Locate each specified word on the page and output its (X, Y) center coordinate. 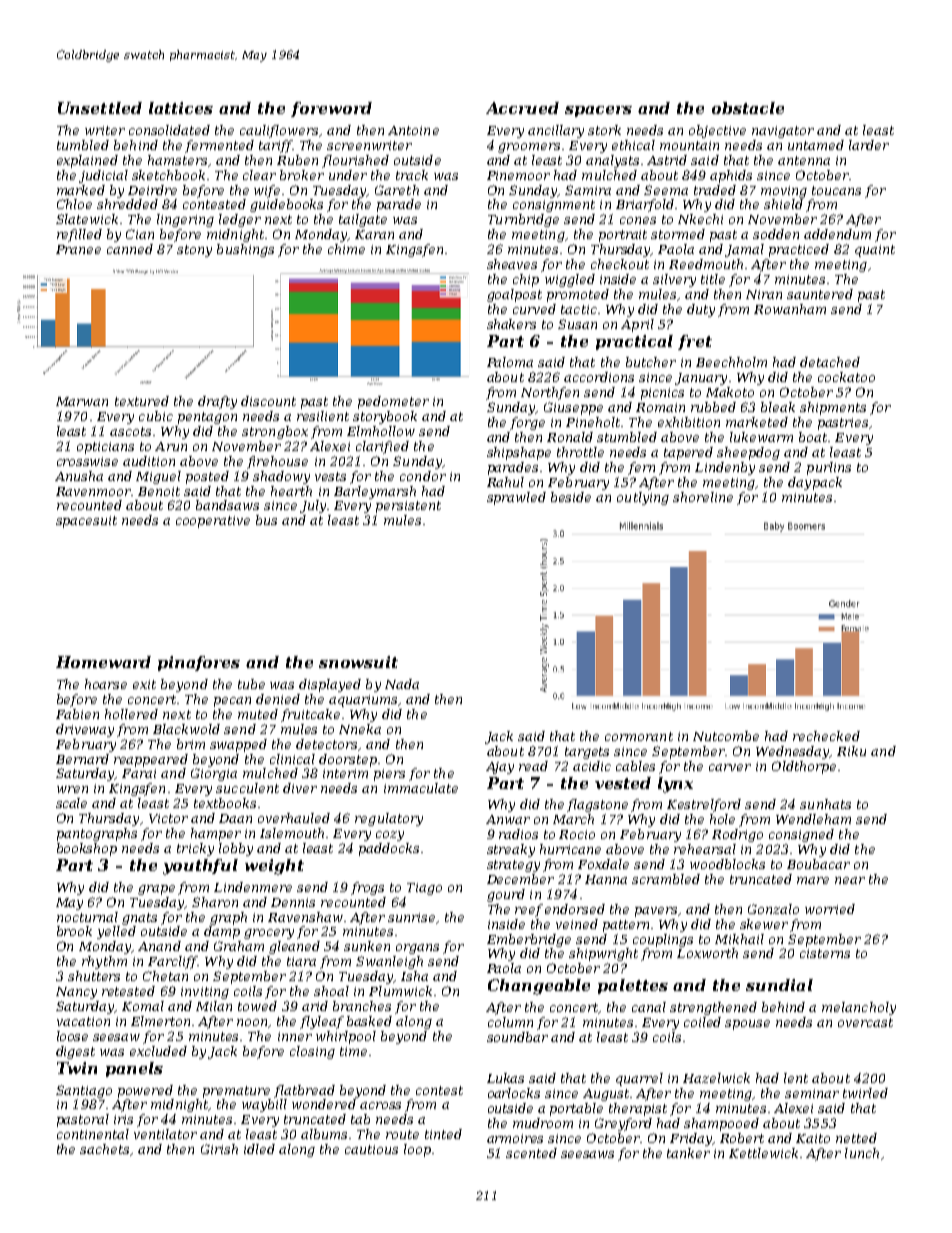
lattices (181, 108)
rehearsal (705, 849)
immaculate (421, 788)
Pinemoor (518, 175)
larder (869, 145)
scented (531, 1153)
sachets (104, 1149)
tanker (688, 1153)
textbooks (225, 803)
